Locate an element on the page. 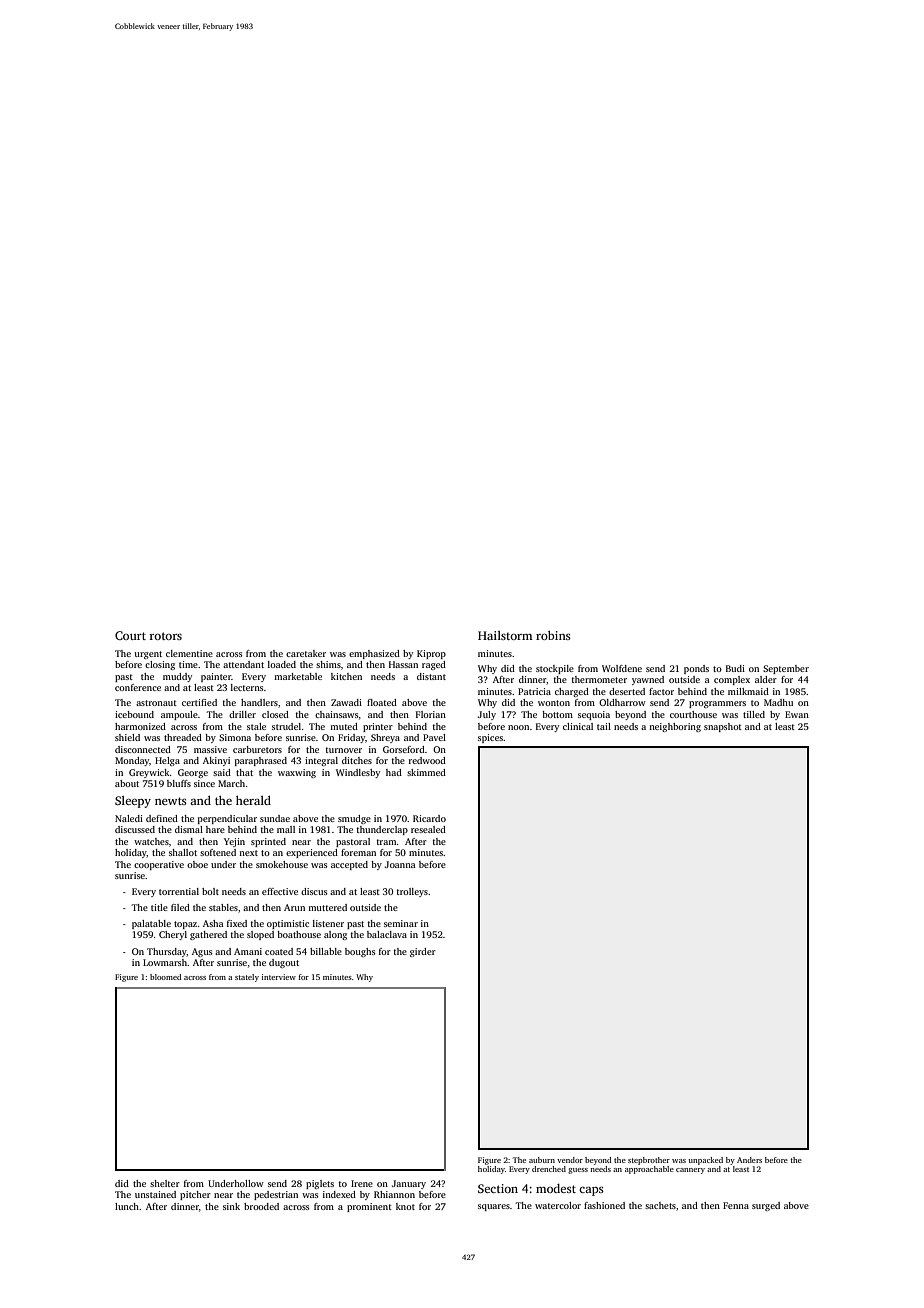 The image size is (924, 1308). unpacked is located at coordinates (705, 1161).
